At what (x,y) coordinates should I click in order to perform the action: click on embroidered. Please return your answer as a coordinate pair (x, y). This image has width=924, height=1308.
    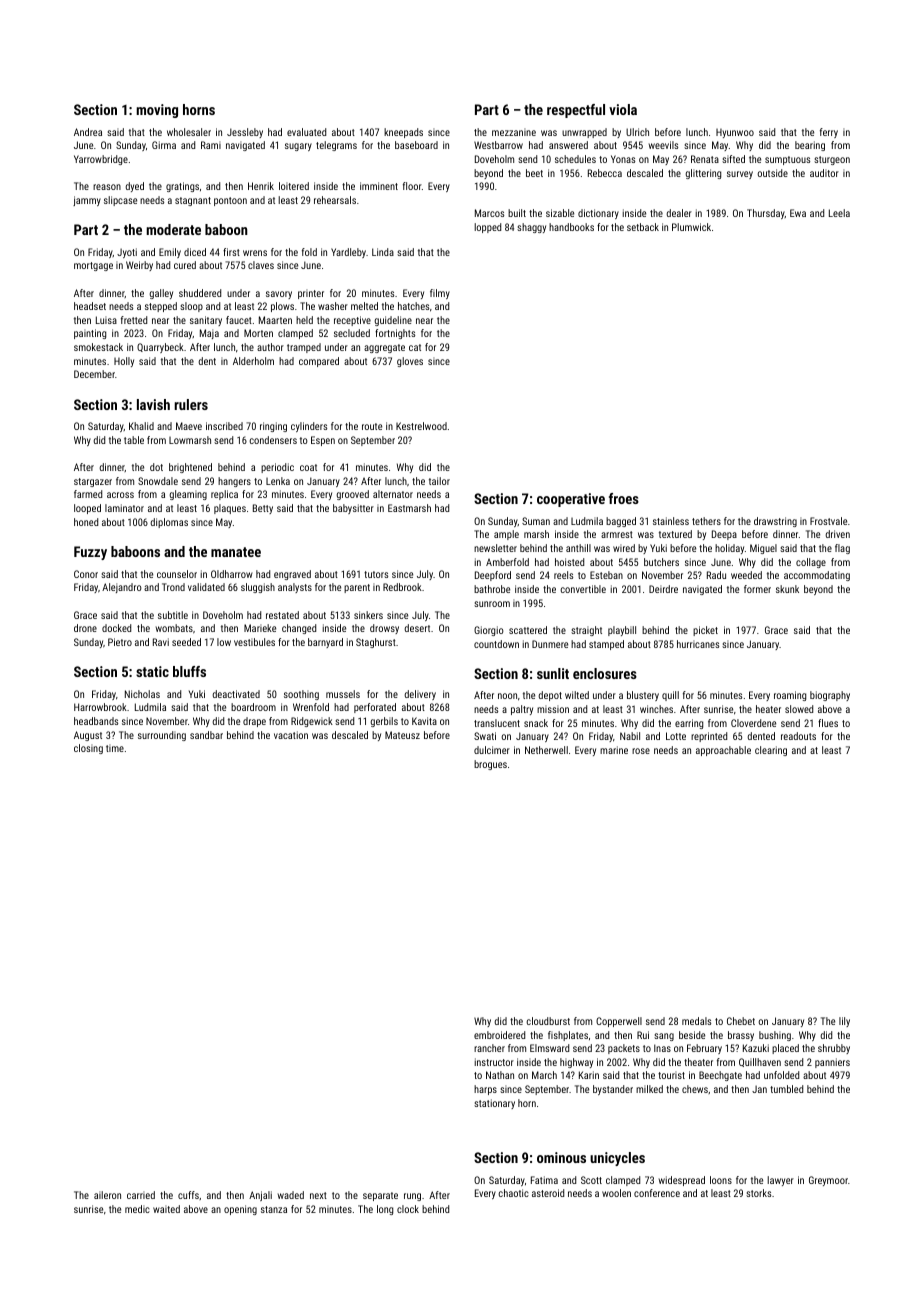
    Looking at the image, I should click on (499, 1035).
